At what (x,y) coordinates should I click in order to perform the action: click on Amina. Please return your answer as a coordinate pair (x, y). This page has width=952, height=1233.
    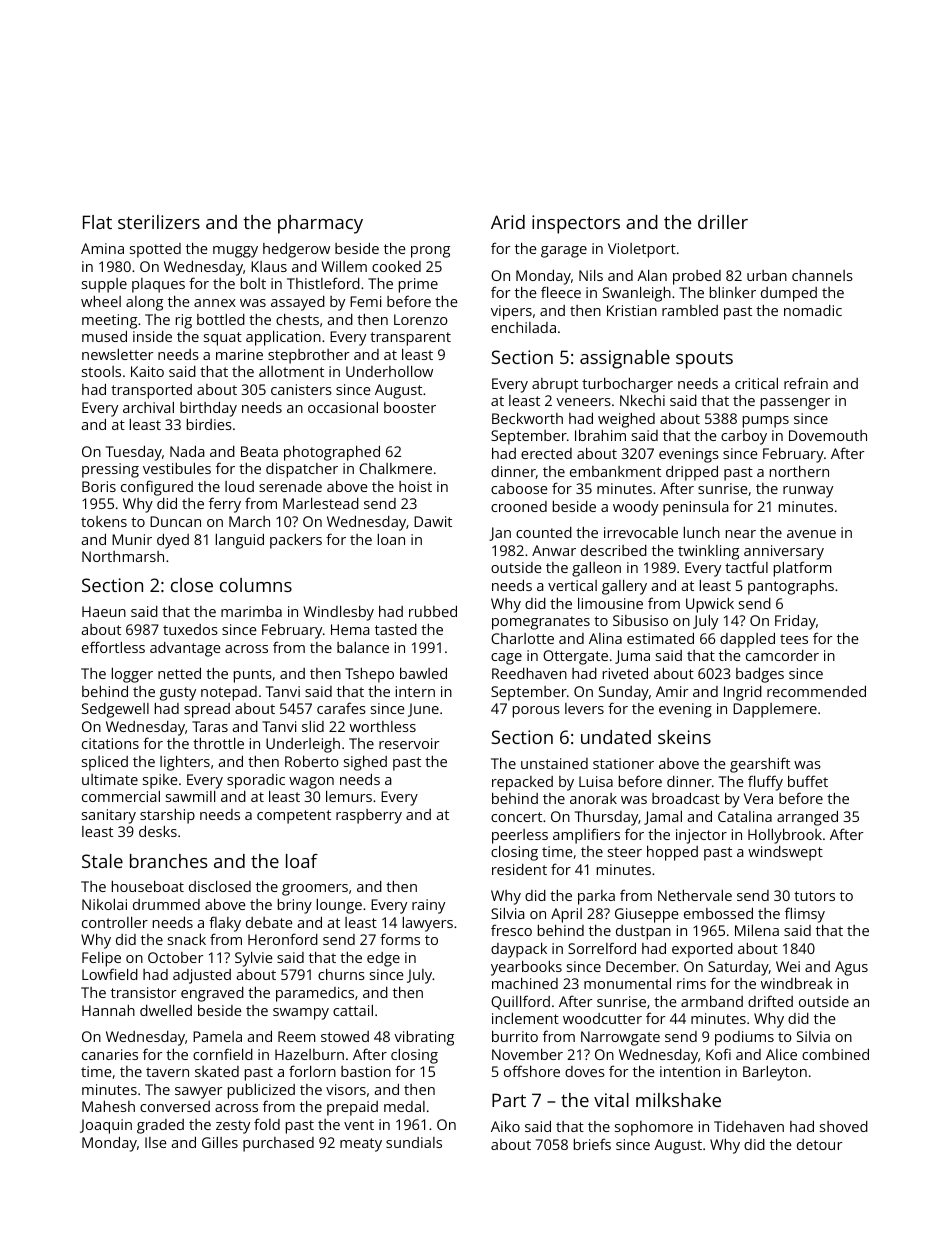
    Looking at the image, I should click on (102, 248).
